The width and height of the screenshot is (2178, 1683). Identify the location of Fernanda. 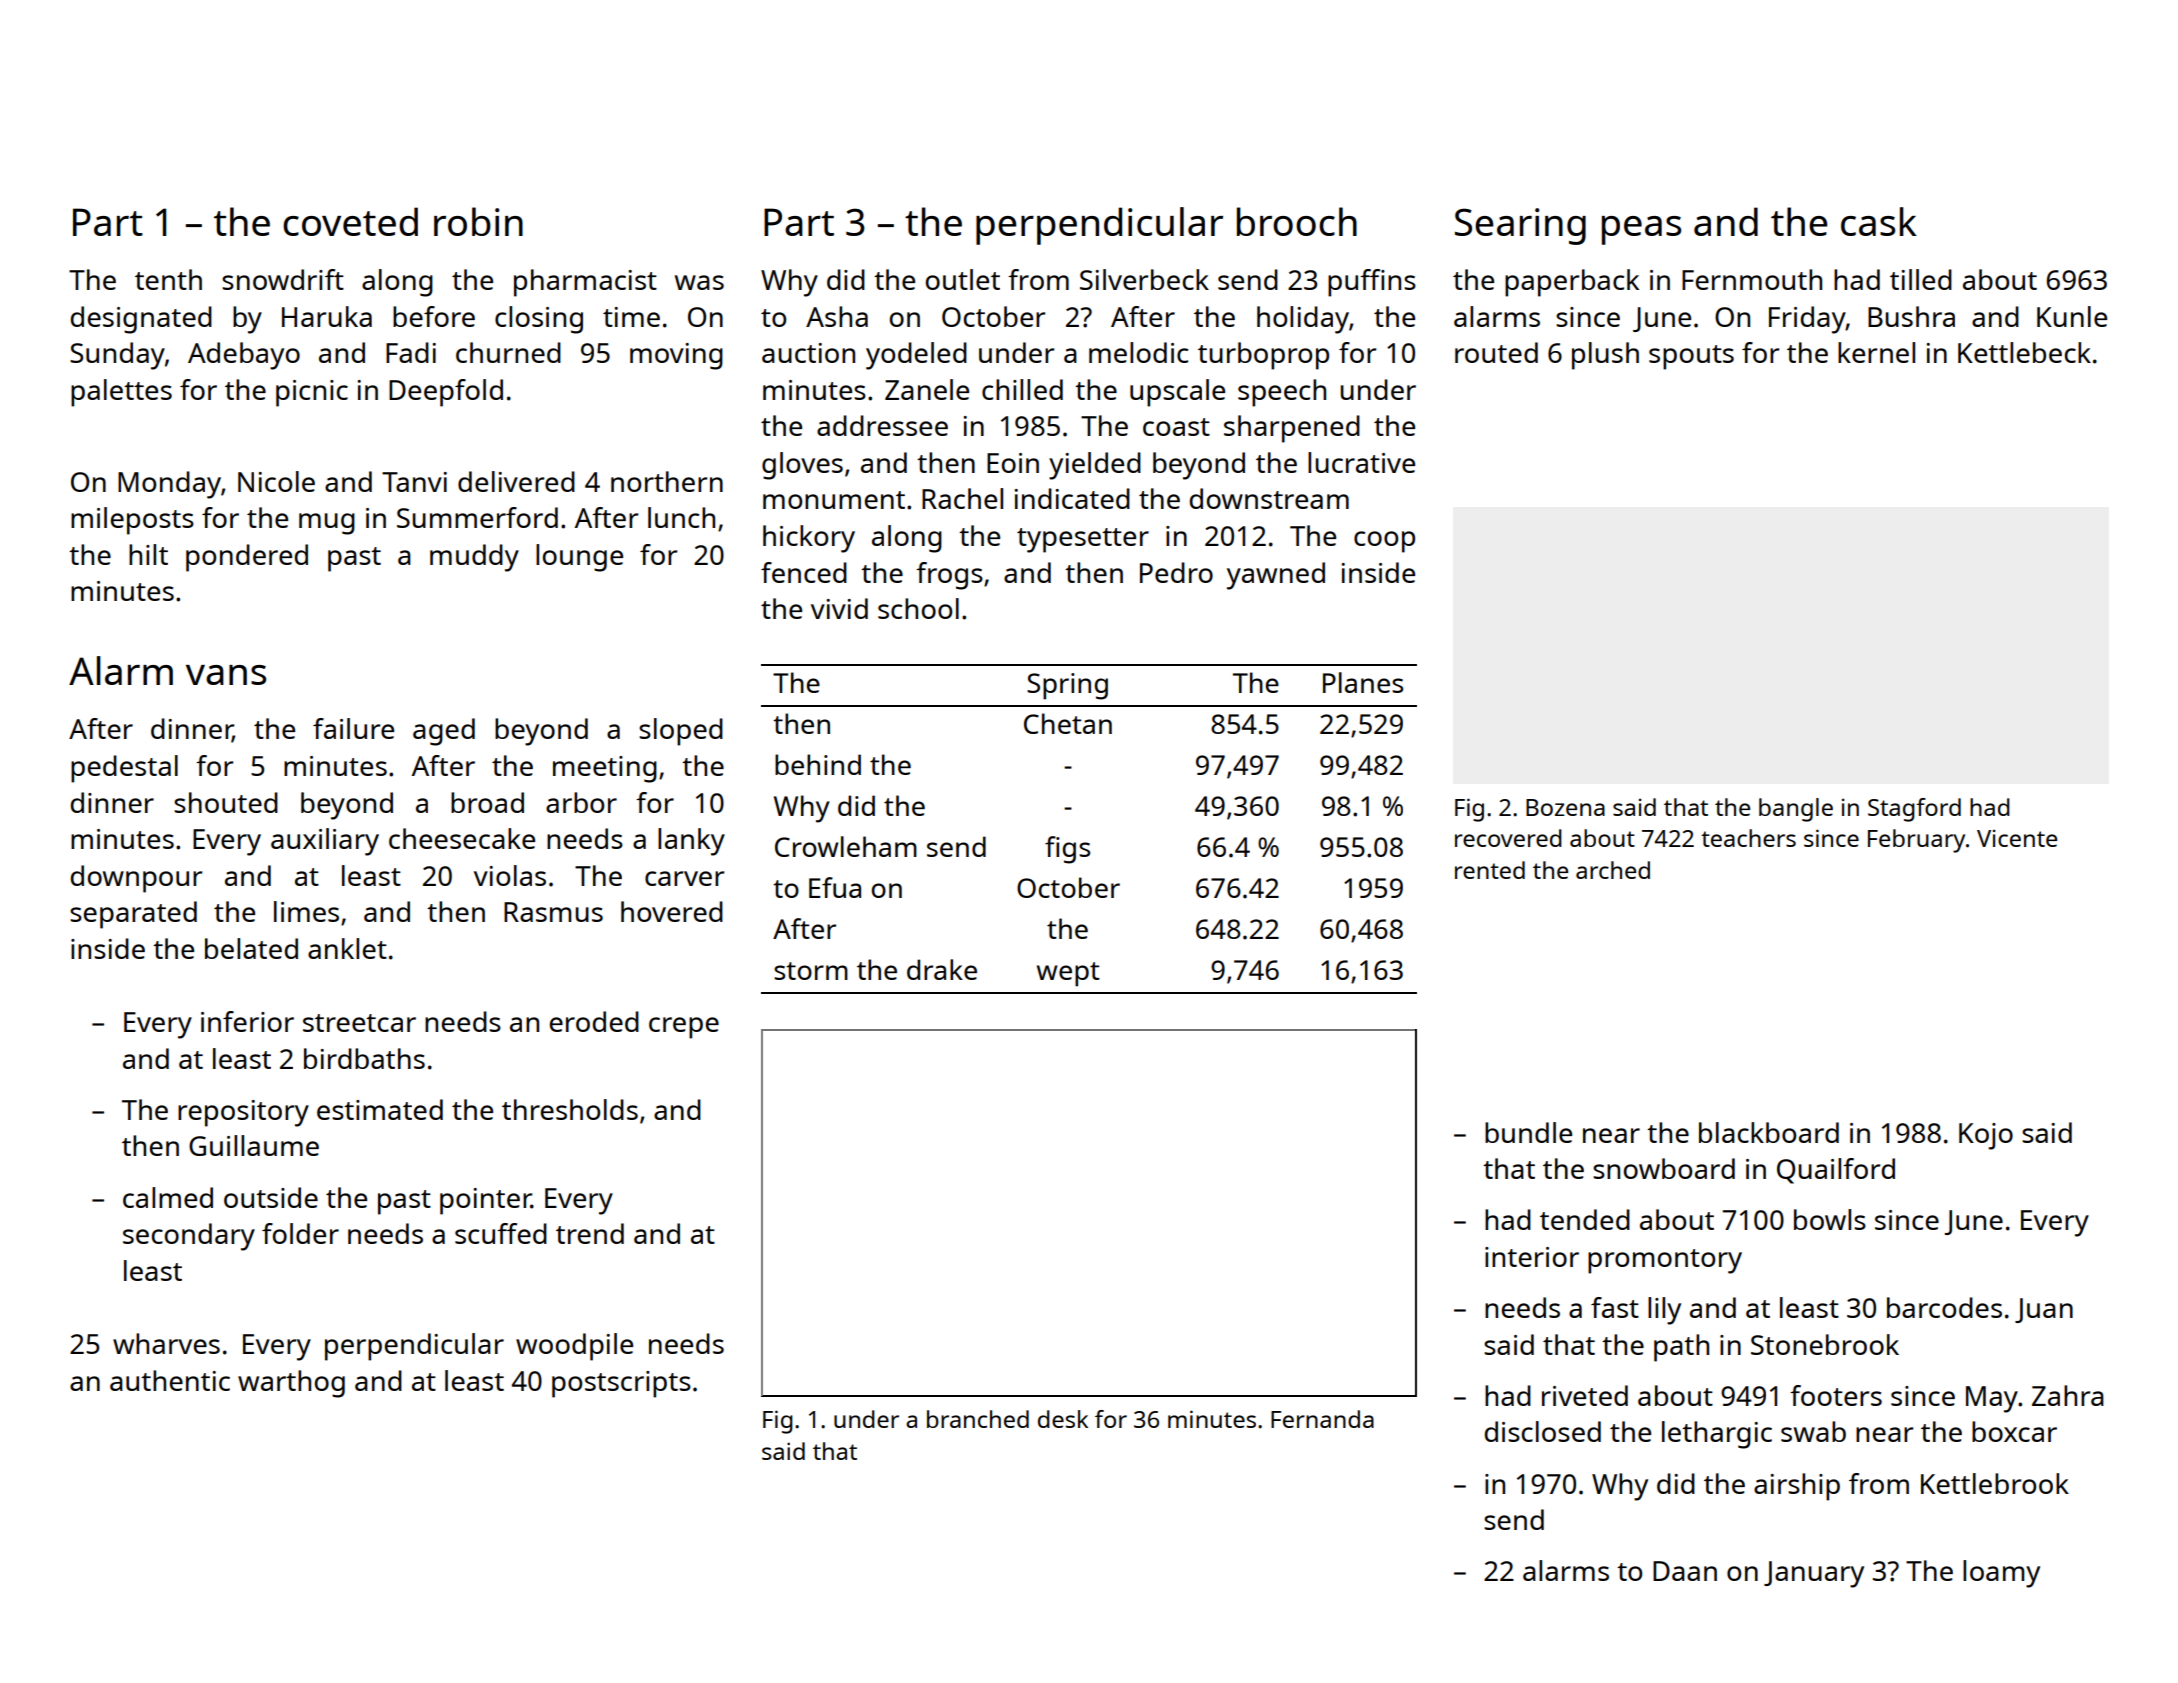
(1322, 1419).
